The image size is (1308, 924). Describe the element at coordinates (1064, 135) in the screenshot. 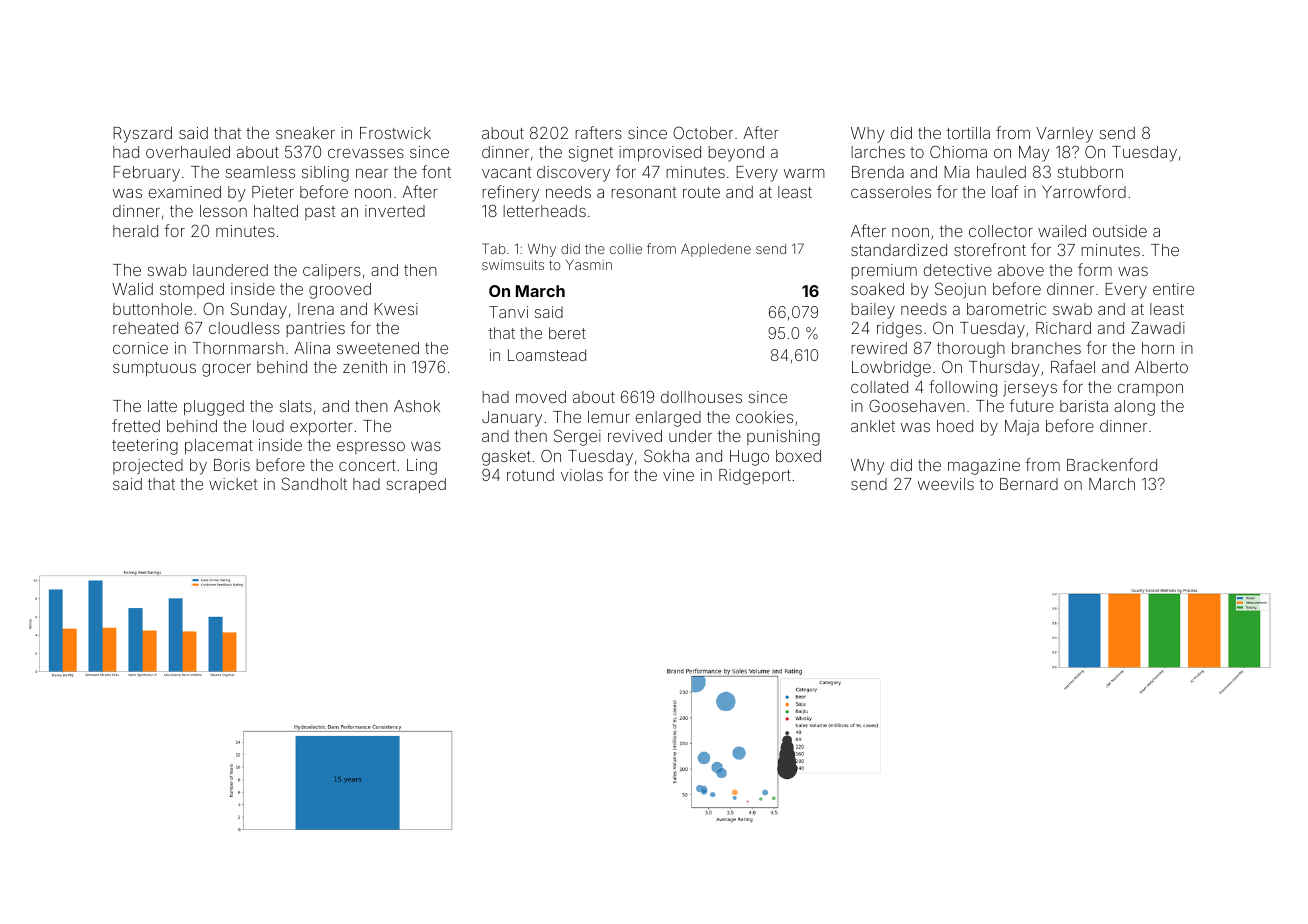

I see `Varnley` at that location.
